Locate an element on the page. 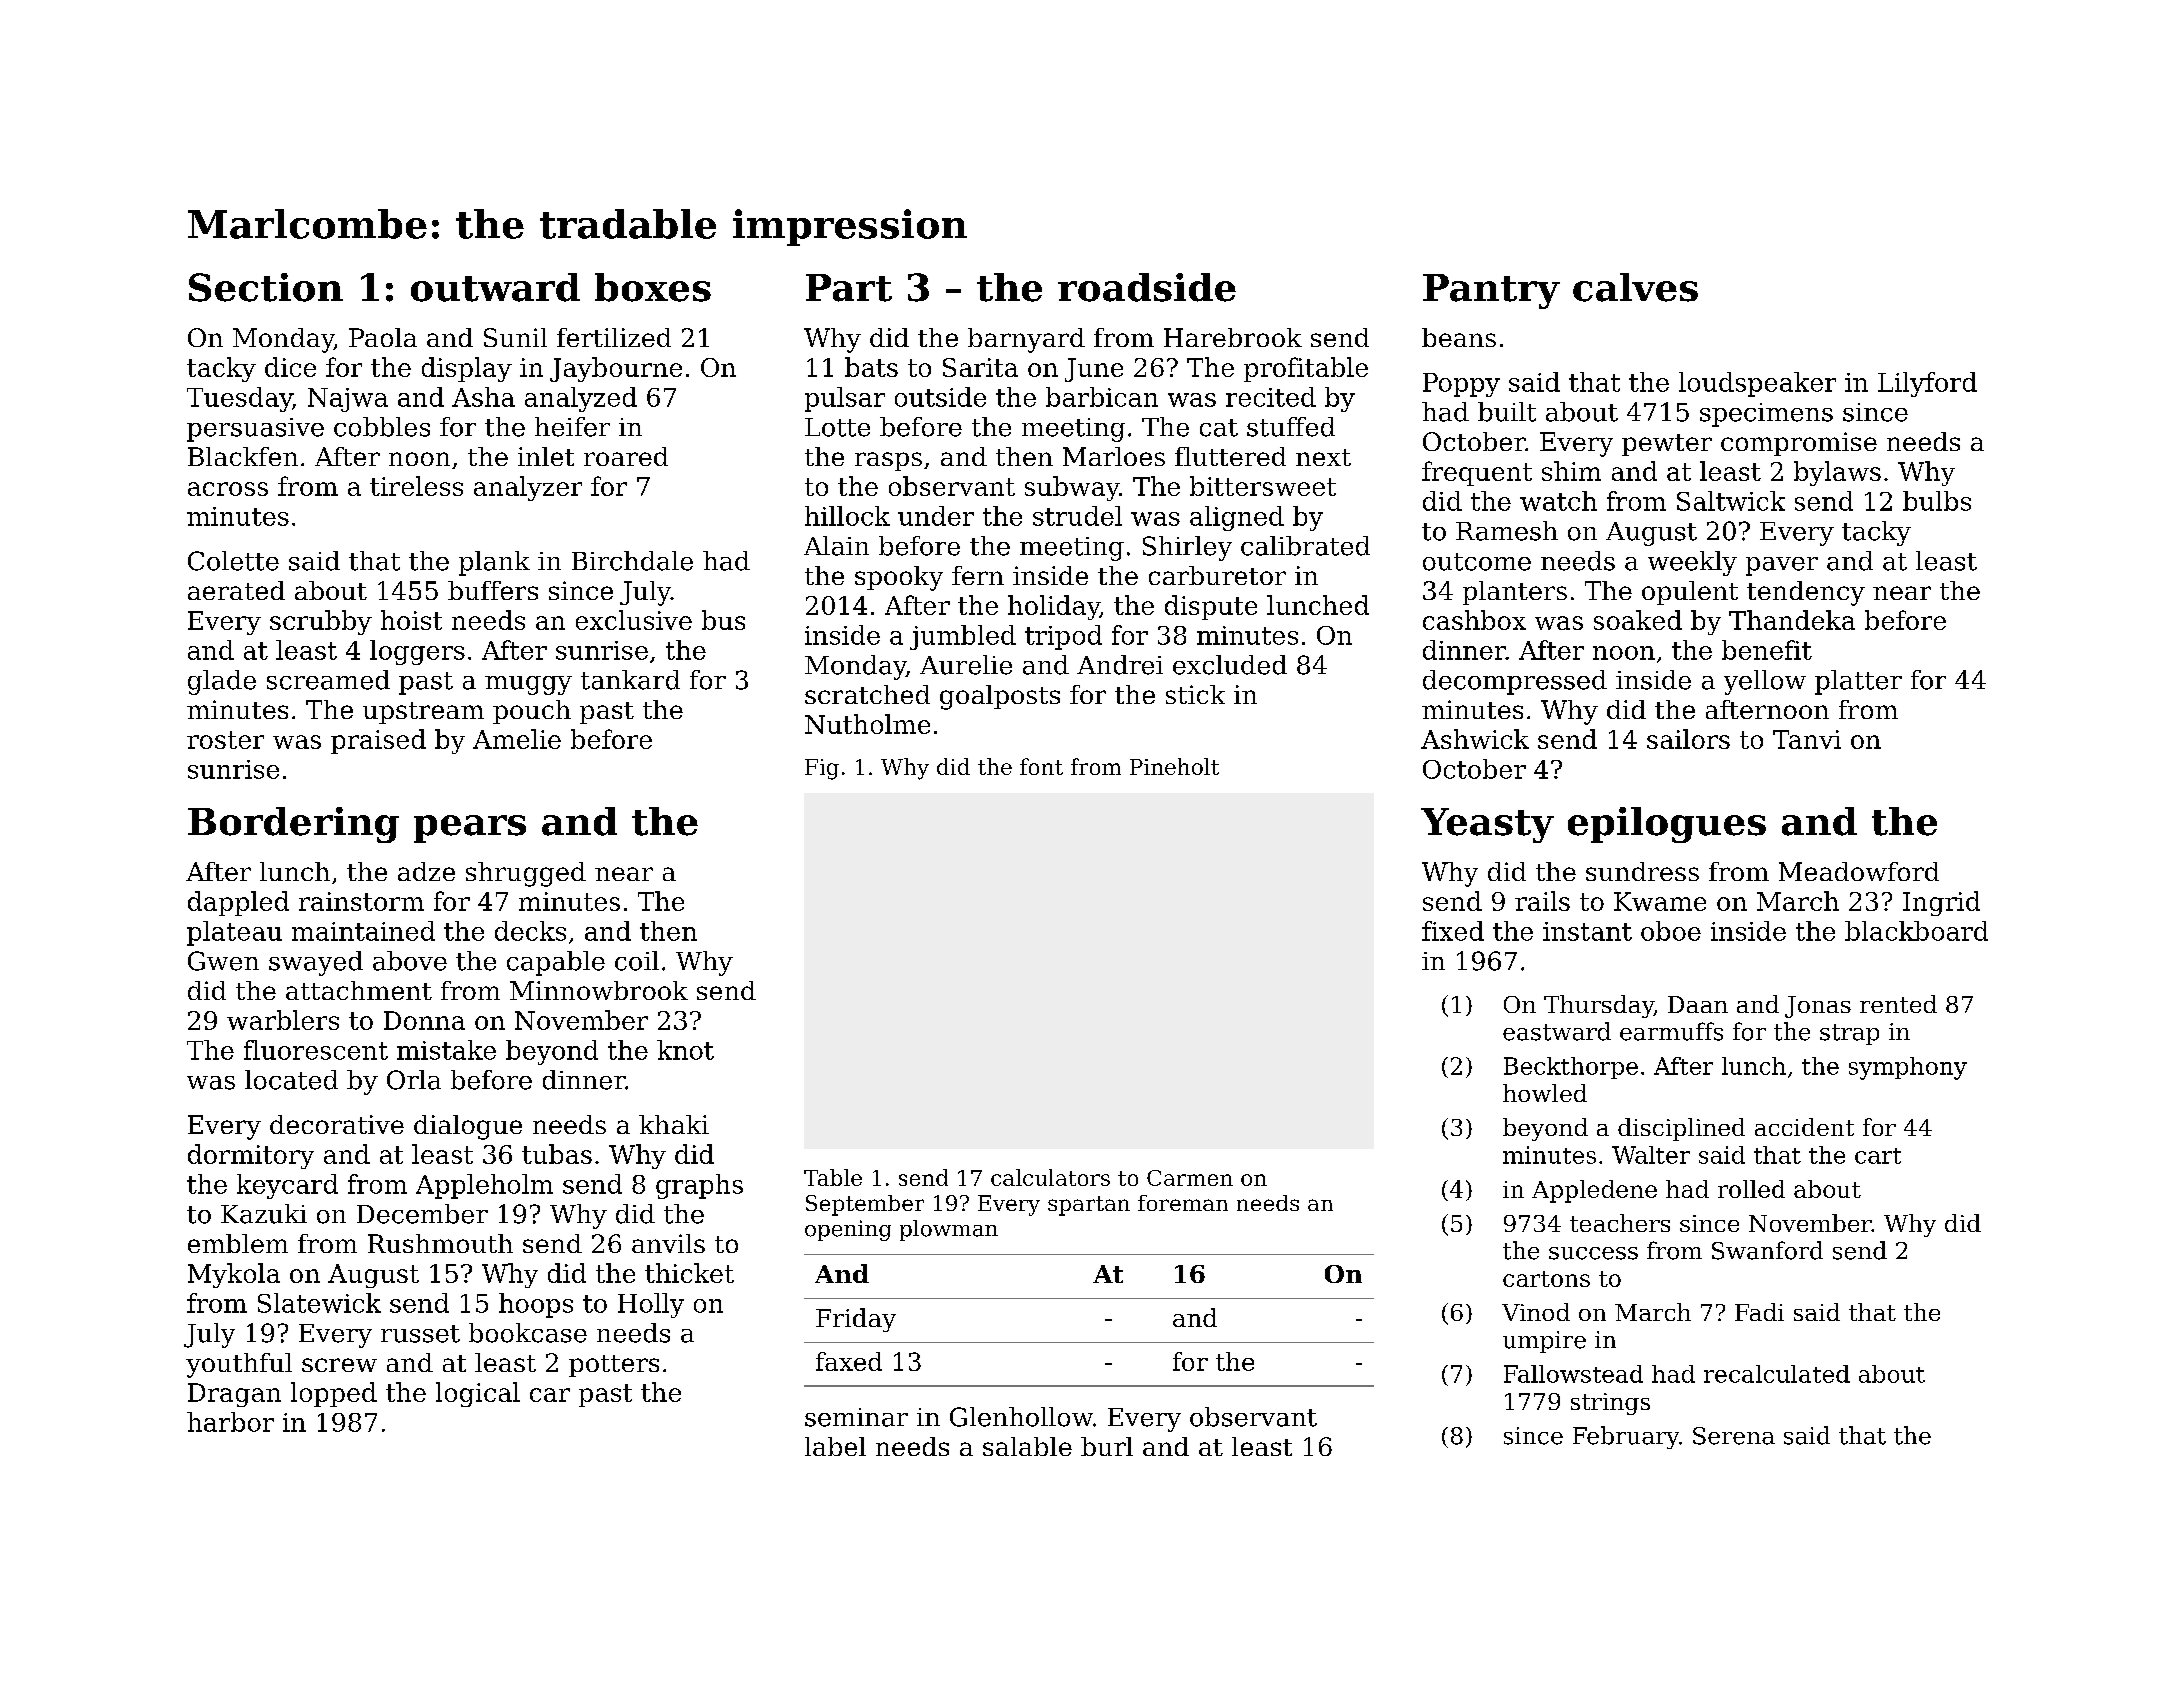  logical is located at coordinates (478, 1394).
